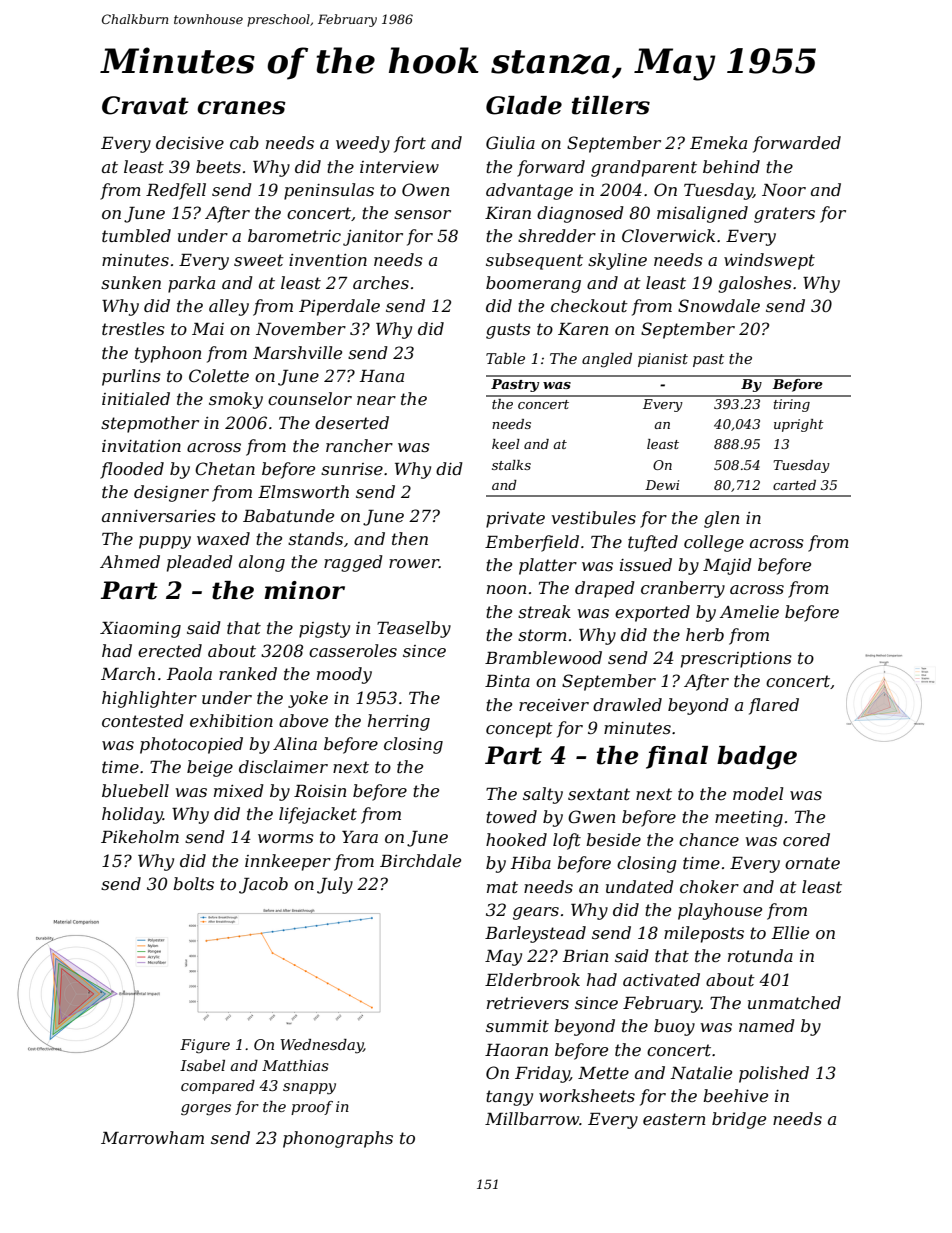 The width and height of the screenshot is (952, 1233). I want to click on Emeka, so click(718, 142).
